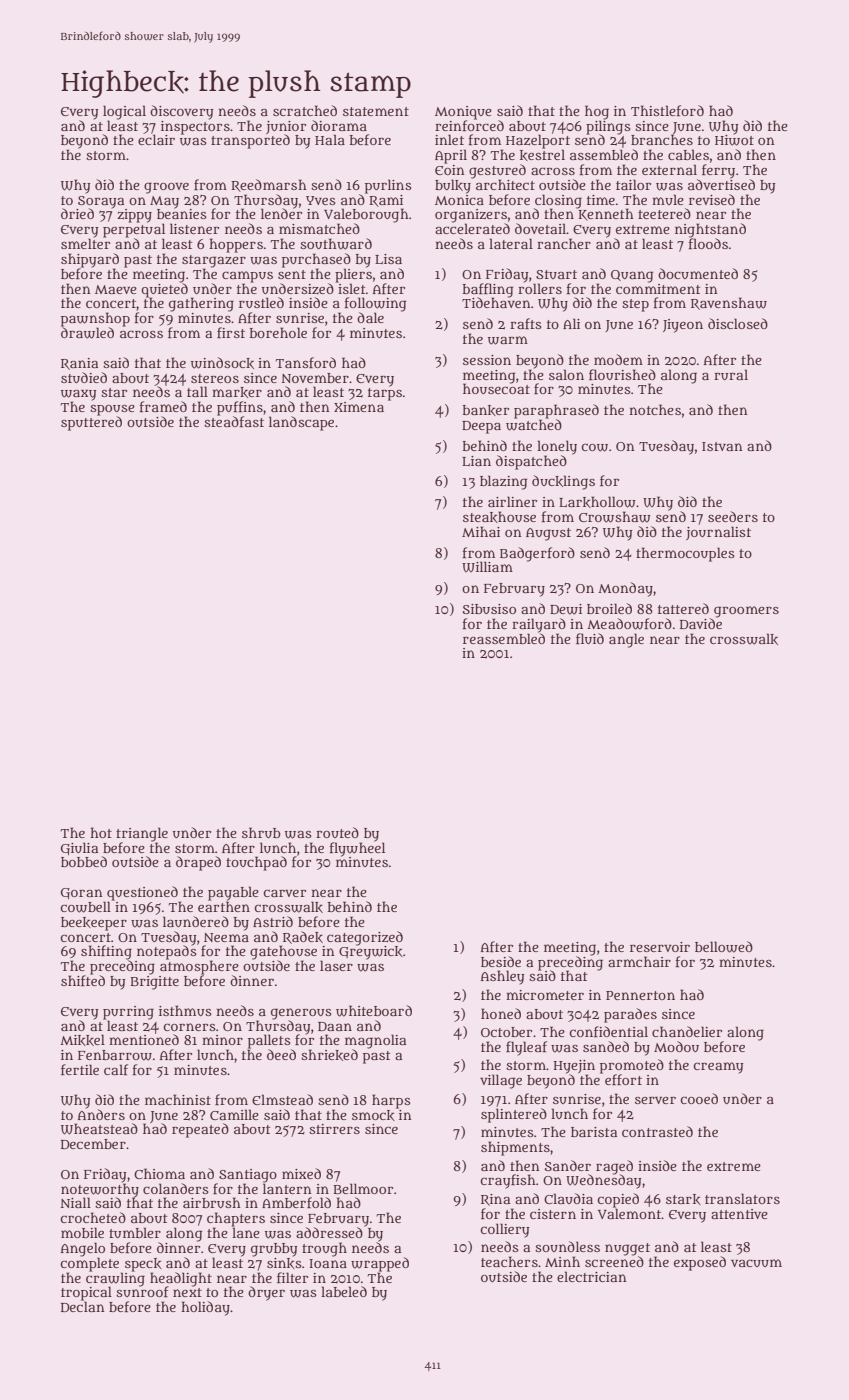  I want to click on sputtered, so click(91, 423).
